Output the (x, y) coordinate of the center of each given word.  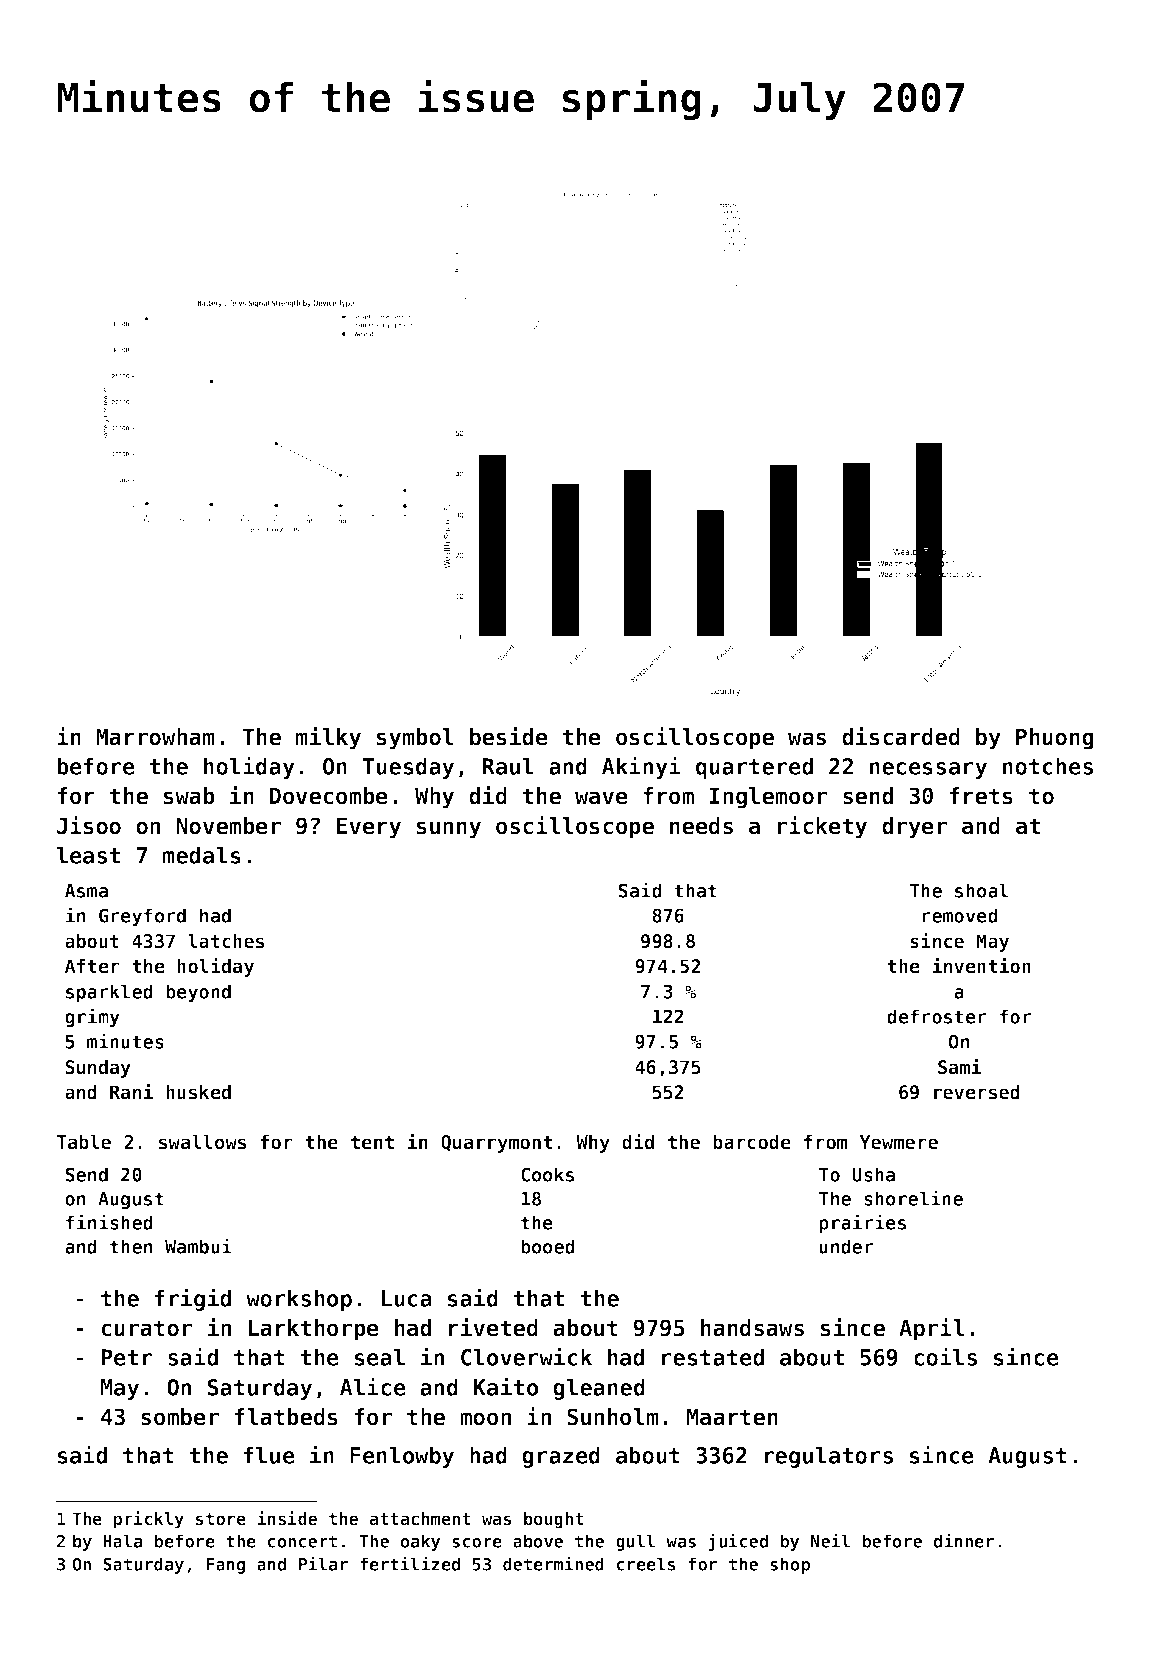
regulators (828, 1457)
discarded (901, 736)
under (846, 1246)
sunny (449, 830)
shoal (982, 890)
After (92, 966)
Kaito (506, 1386)
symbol (415, 739)
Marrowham (155, 737)
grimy (92, 1018)
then (131, 1246)
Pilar (323, 1563)
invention (982, 966)
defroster (937, 1016)
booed (548, 1246)
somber (180, 1417)
